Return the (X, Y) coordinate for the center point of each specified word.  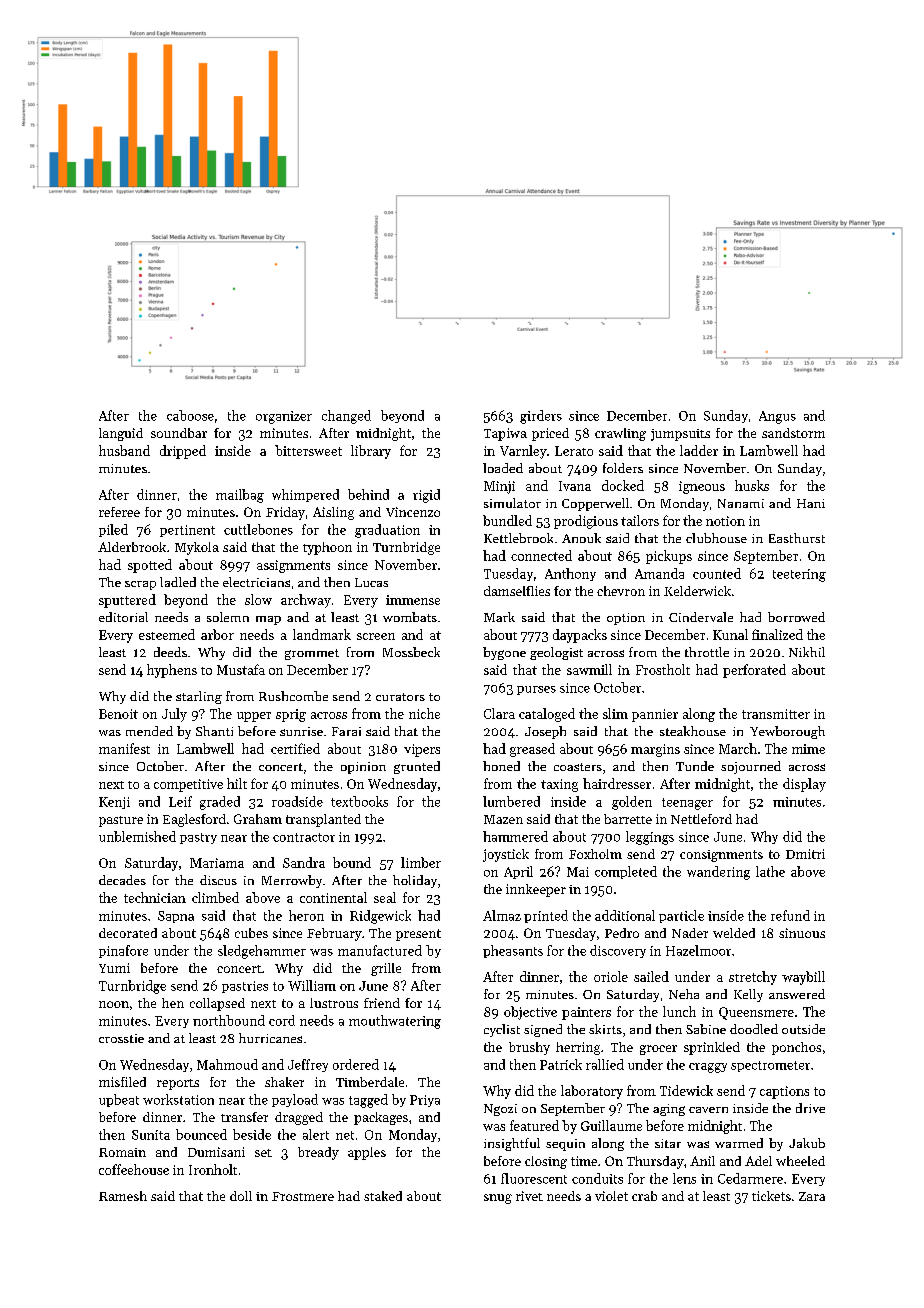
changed (346, 417)
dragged (299, 1118)
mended (149, 731)
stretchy (753, 978)
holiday (415, 881)
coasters (578, 767)
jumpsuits (680, 435)
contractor (304, 837)
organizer (284, 417)
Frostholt (663, 669)
